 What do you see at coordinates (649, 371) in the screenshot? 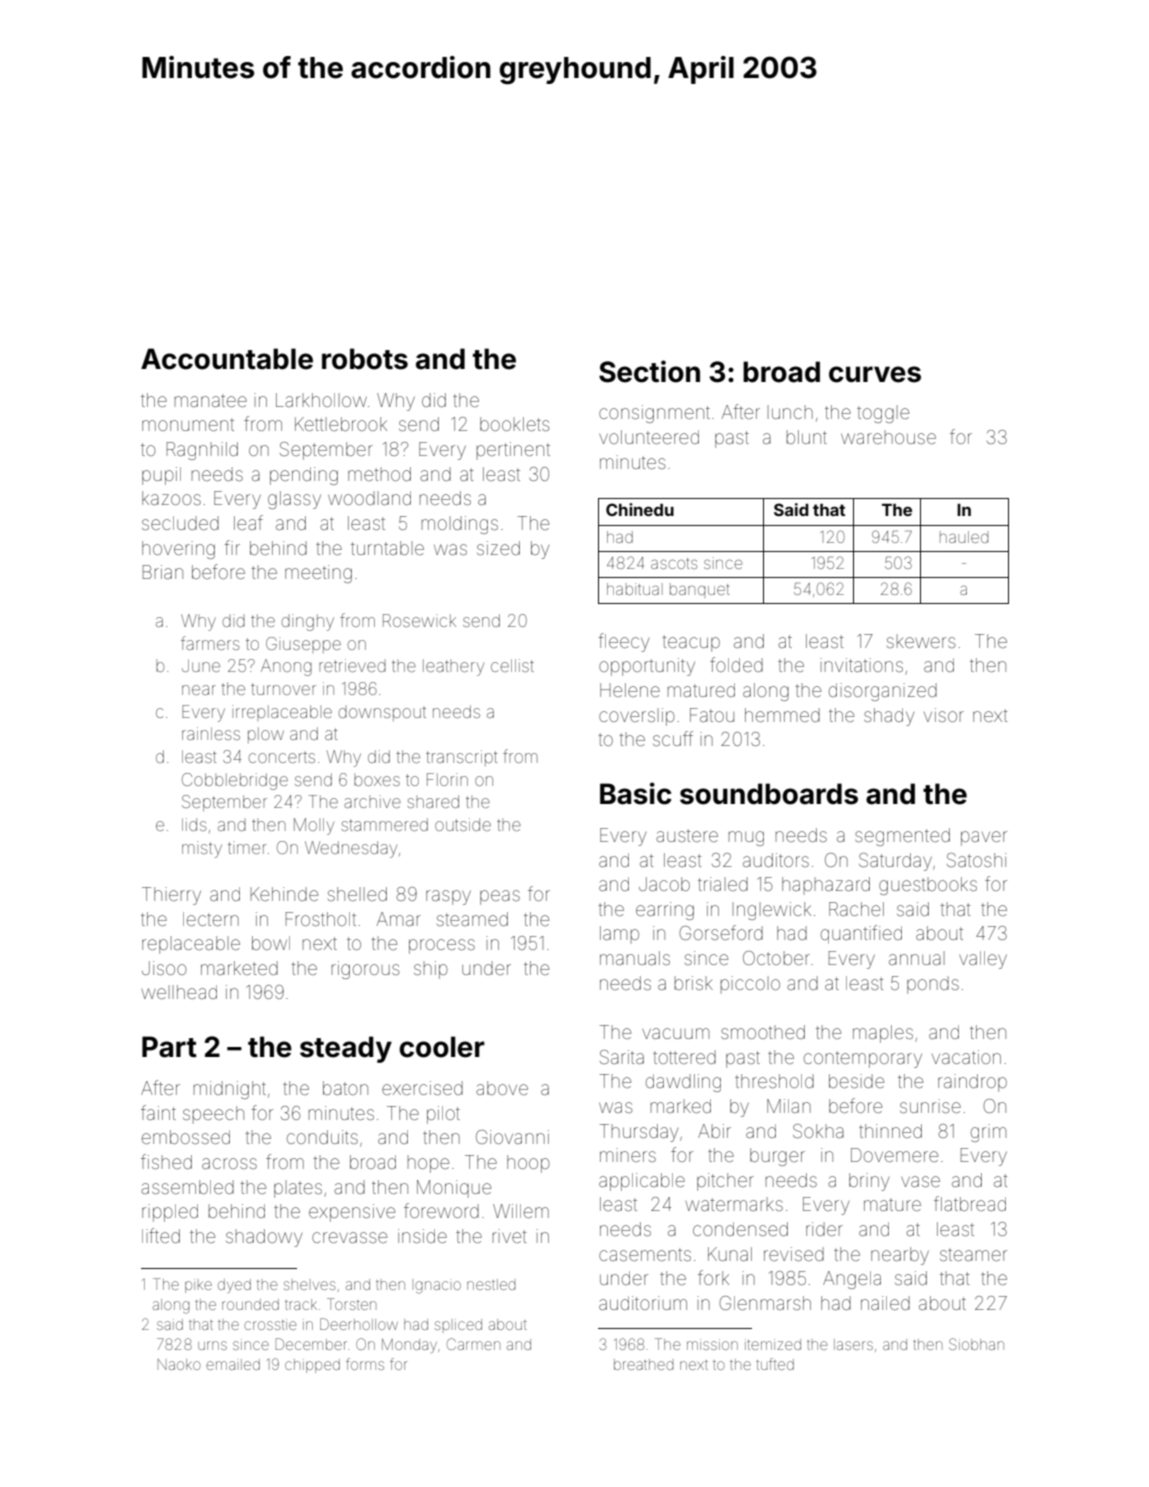
I see `Section` at bounding box center [649, 371].
